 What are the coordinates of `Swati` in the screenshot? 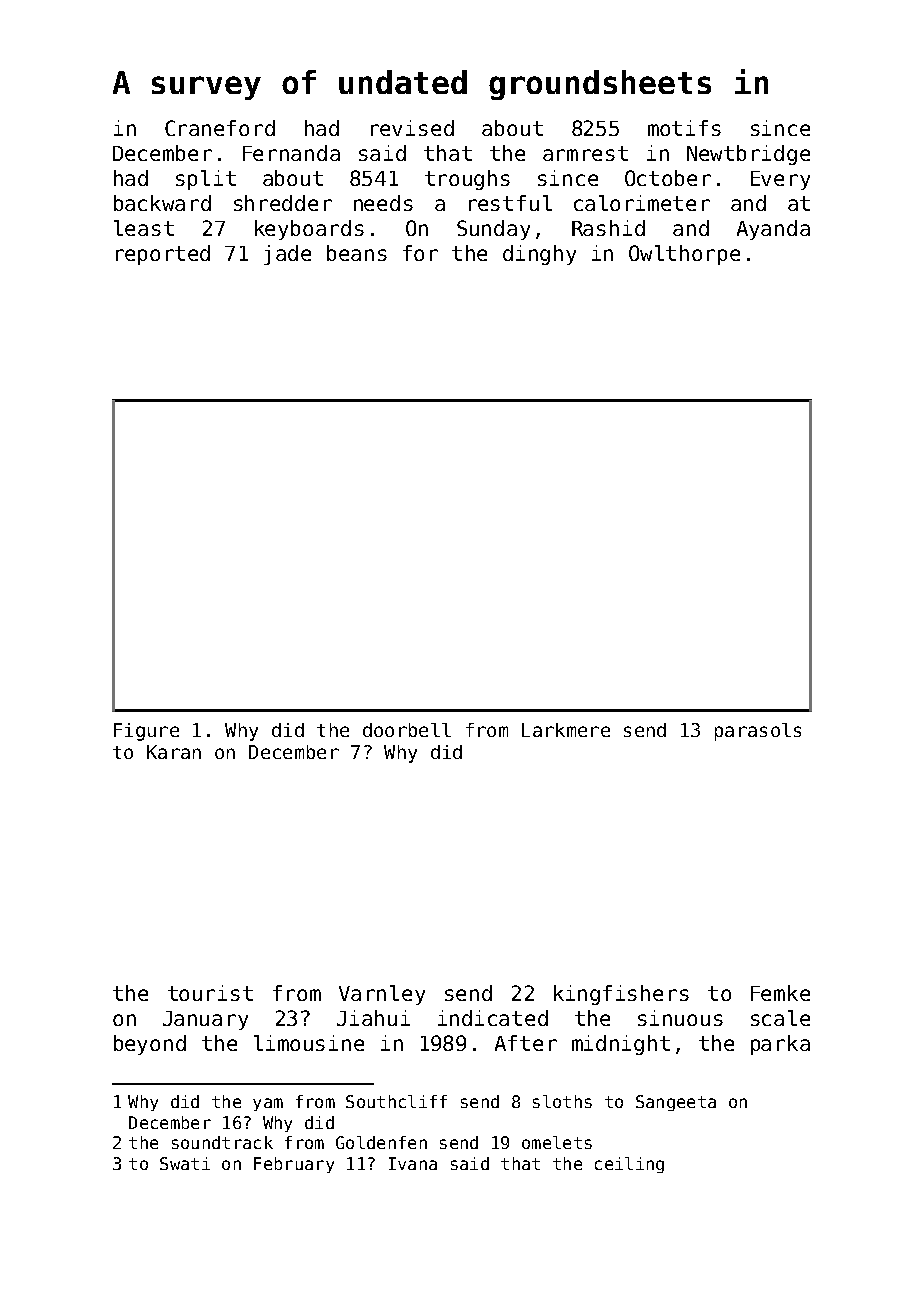 It's located at (185, 1163).
